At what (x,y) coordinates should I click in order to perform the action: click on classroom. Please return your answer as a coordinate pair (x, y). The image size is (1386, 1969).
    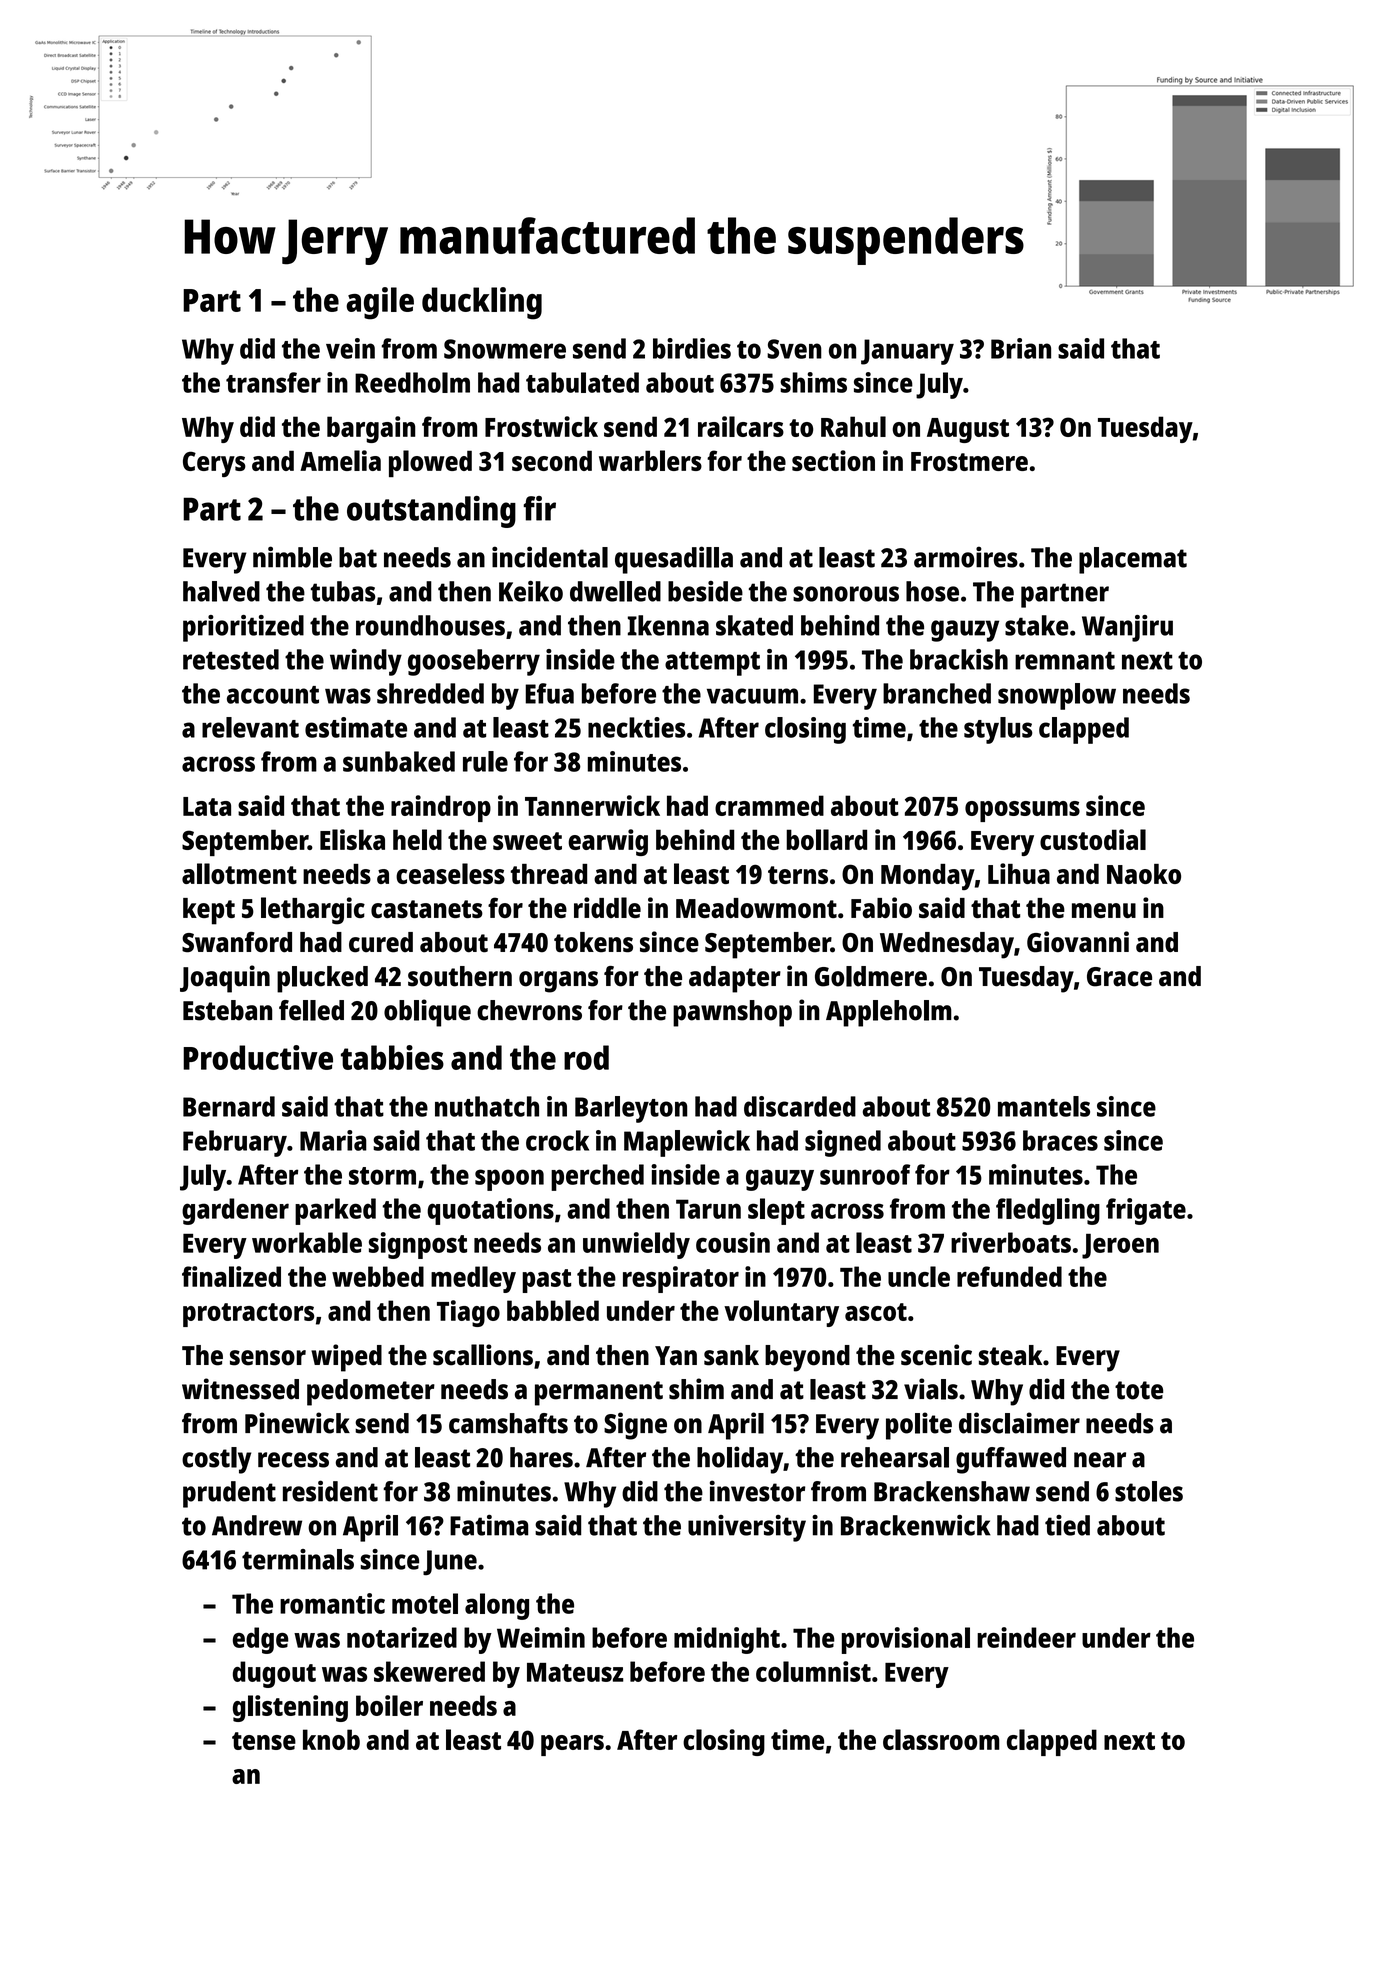
    Looking at the image, I should click on (941, 1739).
